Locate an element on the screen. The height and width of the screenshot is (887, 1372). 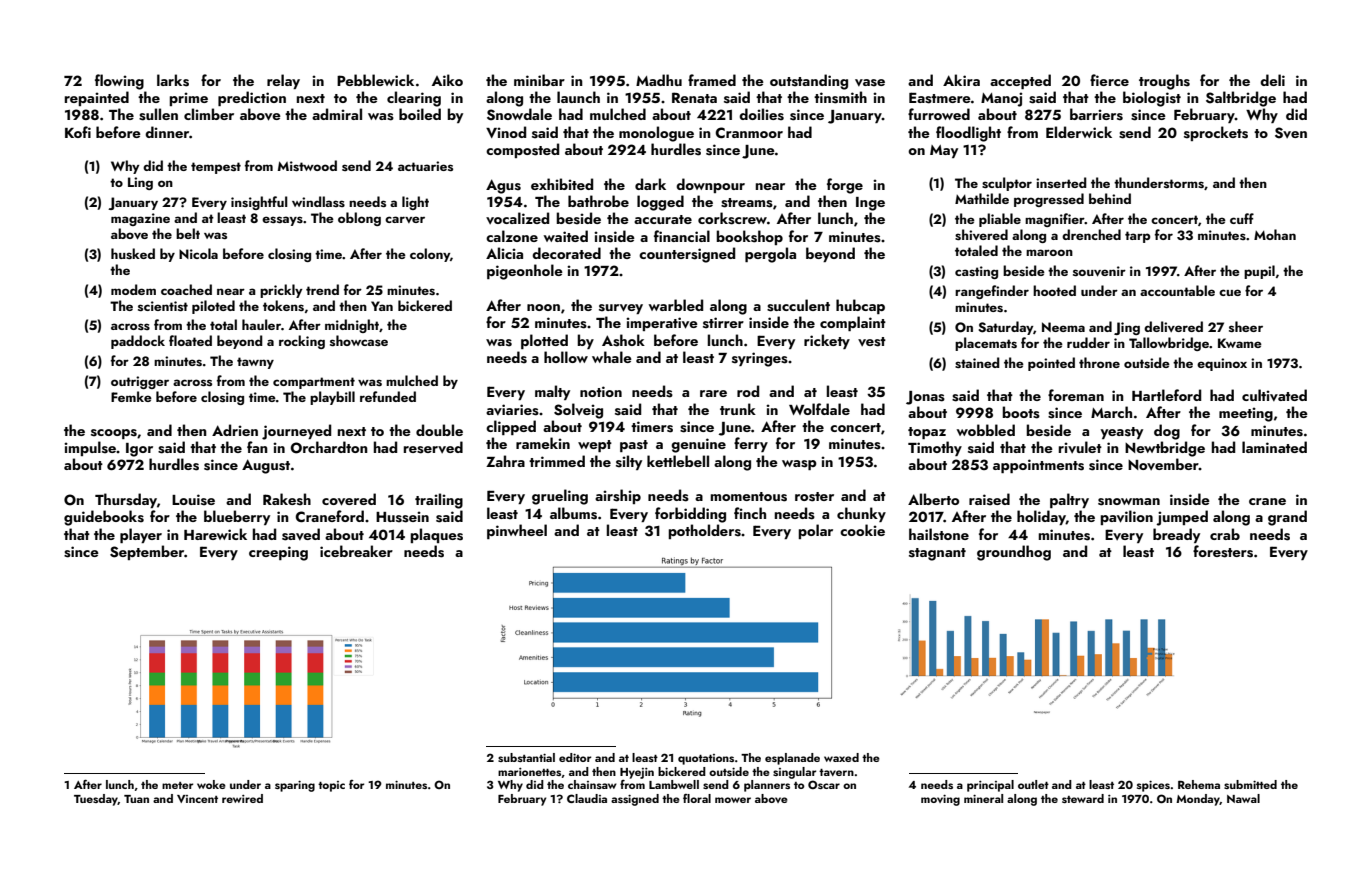
outstanding is located at coordinates (809, 82).
